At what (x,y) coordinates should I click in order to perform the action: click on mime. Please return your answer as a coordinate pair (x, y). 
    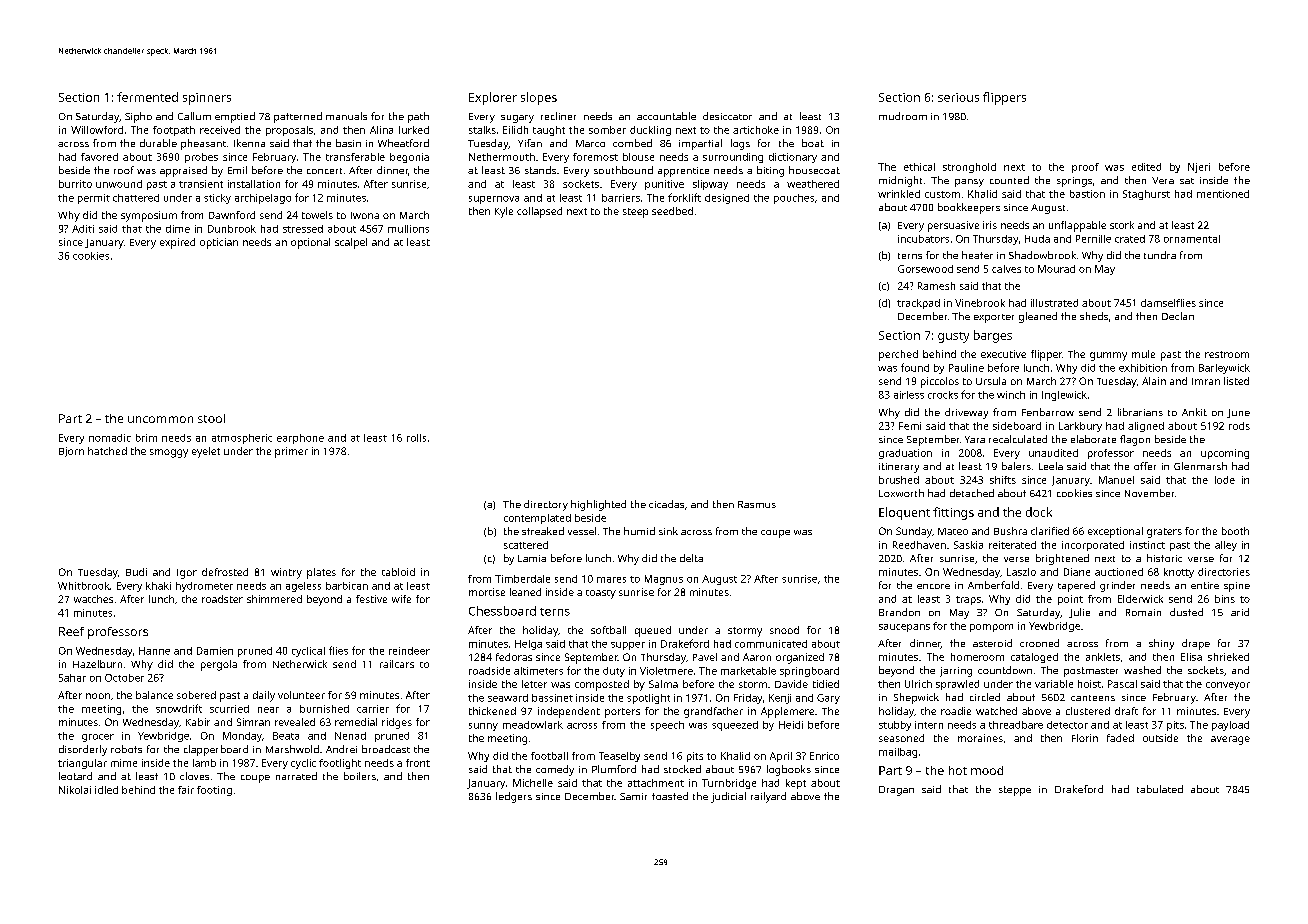
    Looking at the image, I should click on (124, 763).
